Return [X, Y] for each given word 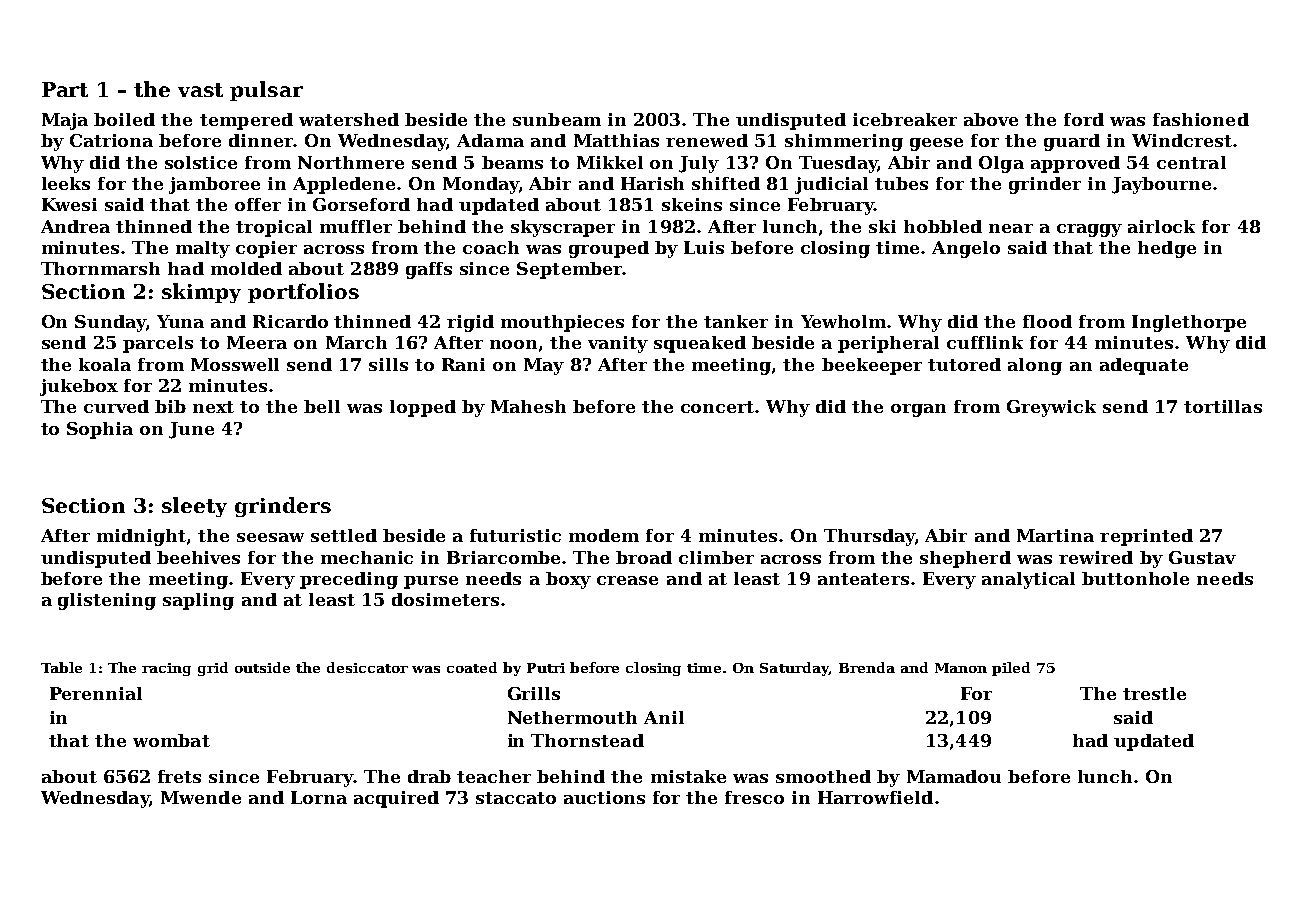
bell [322, 406]
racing [166, 669]
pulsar [266, 91]
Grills [534, 693]
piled [1011, 669]
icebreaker [905, 119]
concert [717, 407]
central [1191, 162]
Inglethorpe [1189, 323]
